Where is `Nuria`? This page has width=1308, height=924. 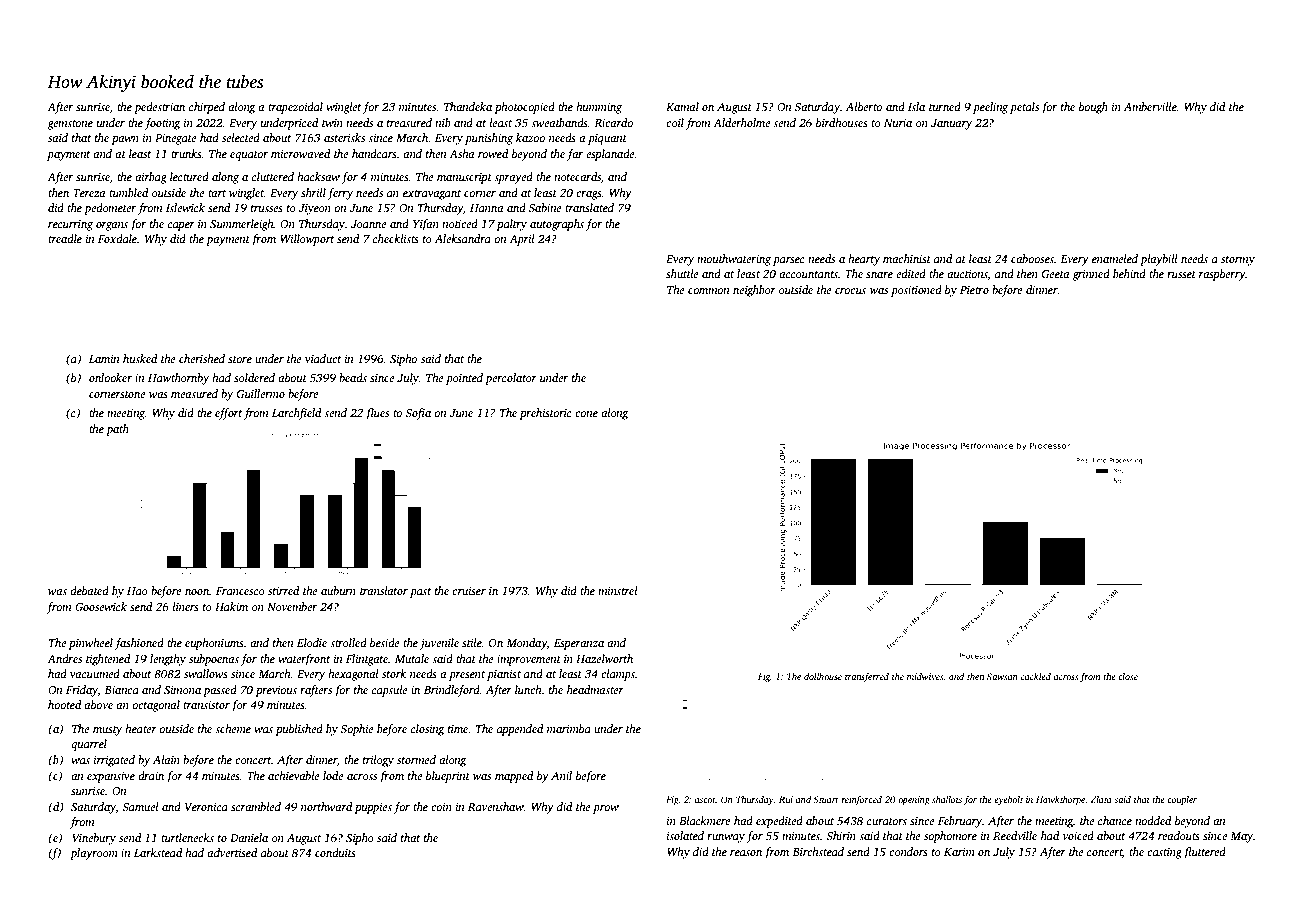
Nuria is located at coordinates (898, 123).
